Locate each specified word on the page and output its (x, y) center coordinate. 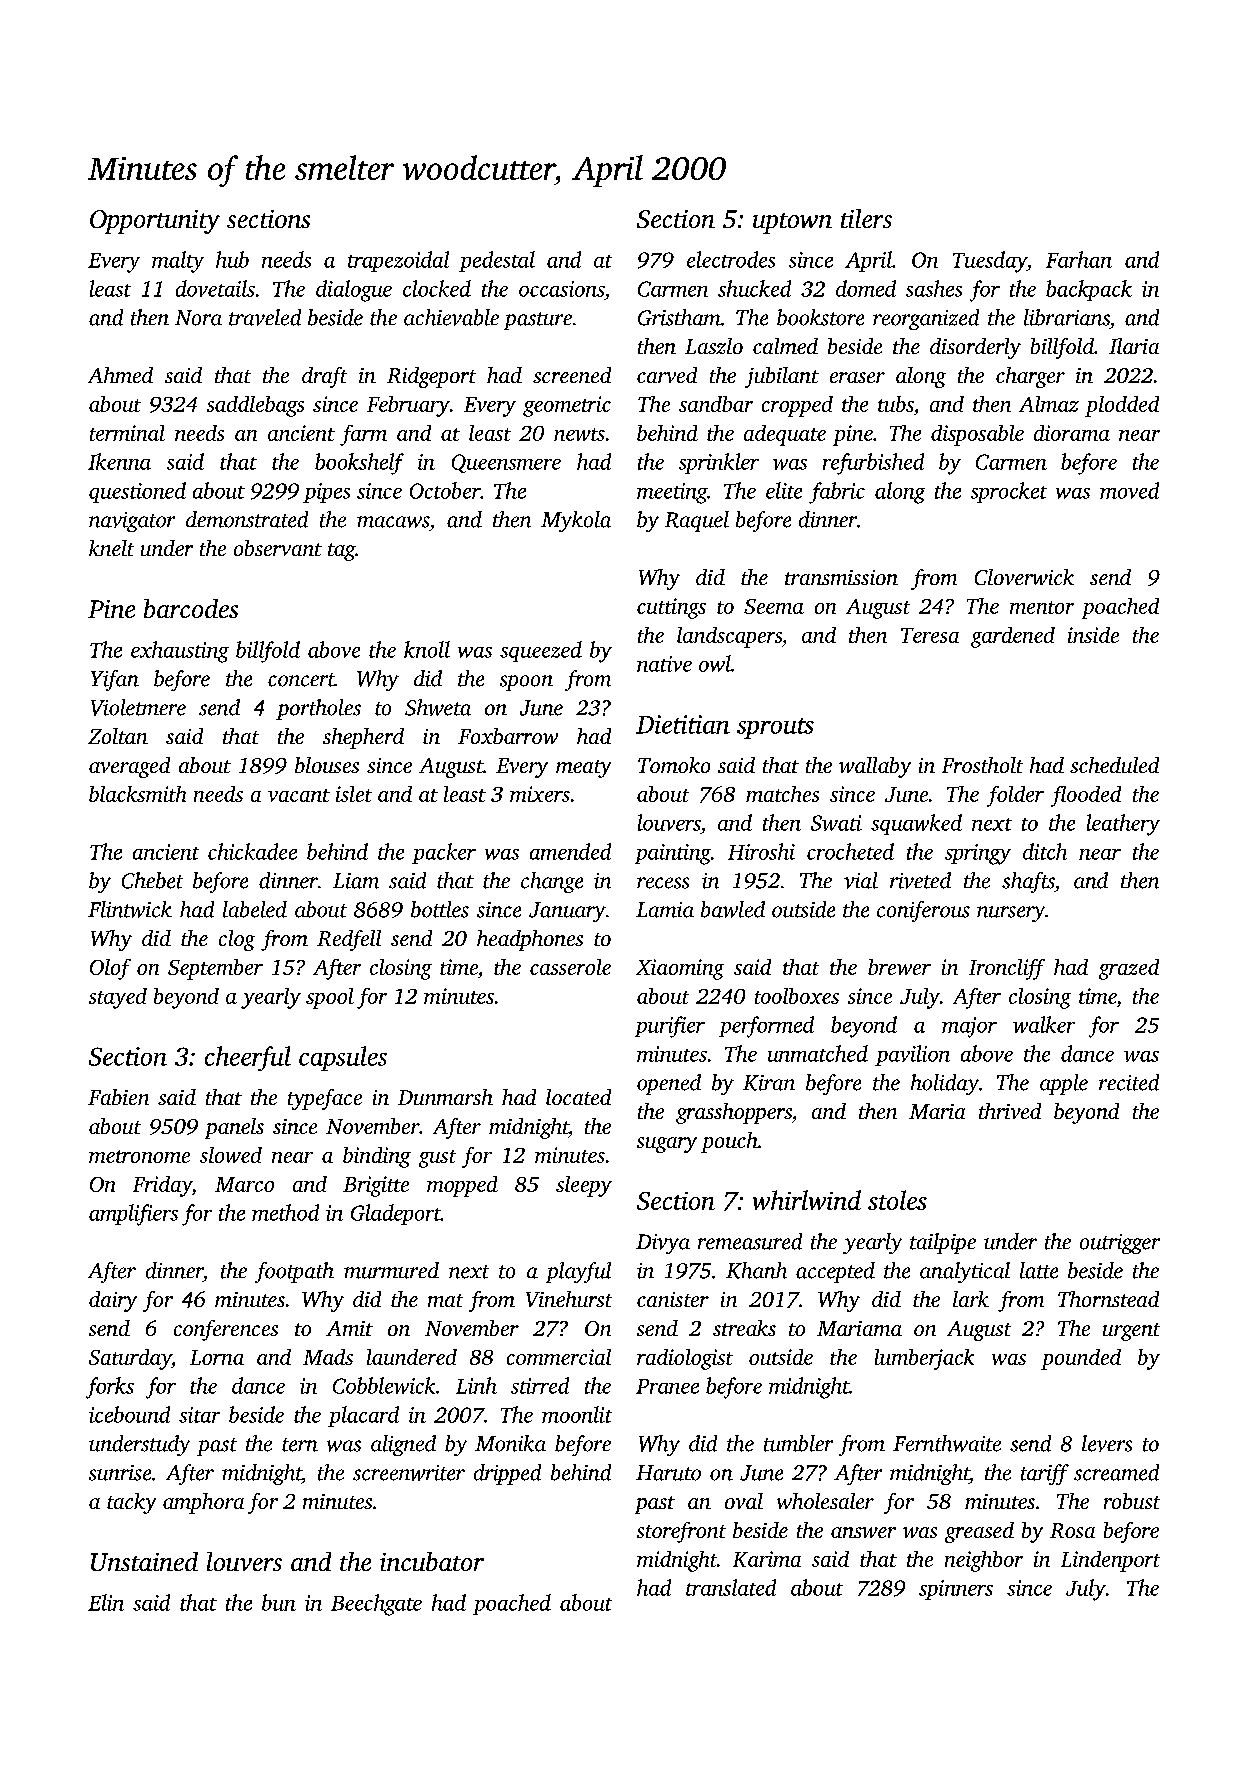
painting (673, 854)
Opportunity (155, 222)
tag (341, 552)
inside (1093, 635)
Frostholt (982, 765)
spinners (956, 1590)
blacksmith (137, 794)
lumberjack (924, 1359)
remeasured (750, 1241)
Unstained (144, 1561)
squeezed (541, 651)
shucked (754, 288)
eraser (857, 377)
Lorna (217, 1357)
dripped (507, 1474)
